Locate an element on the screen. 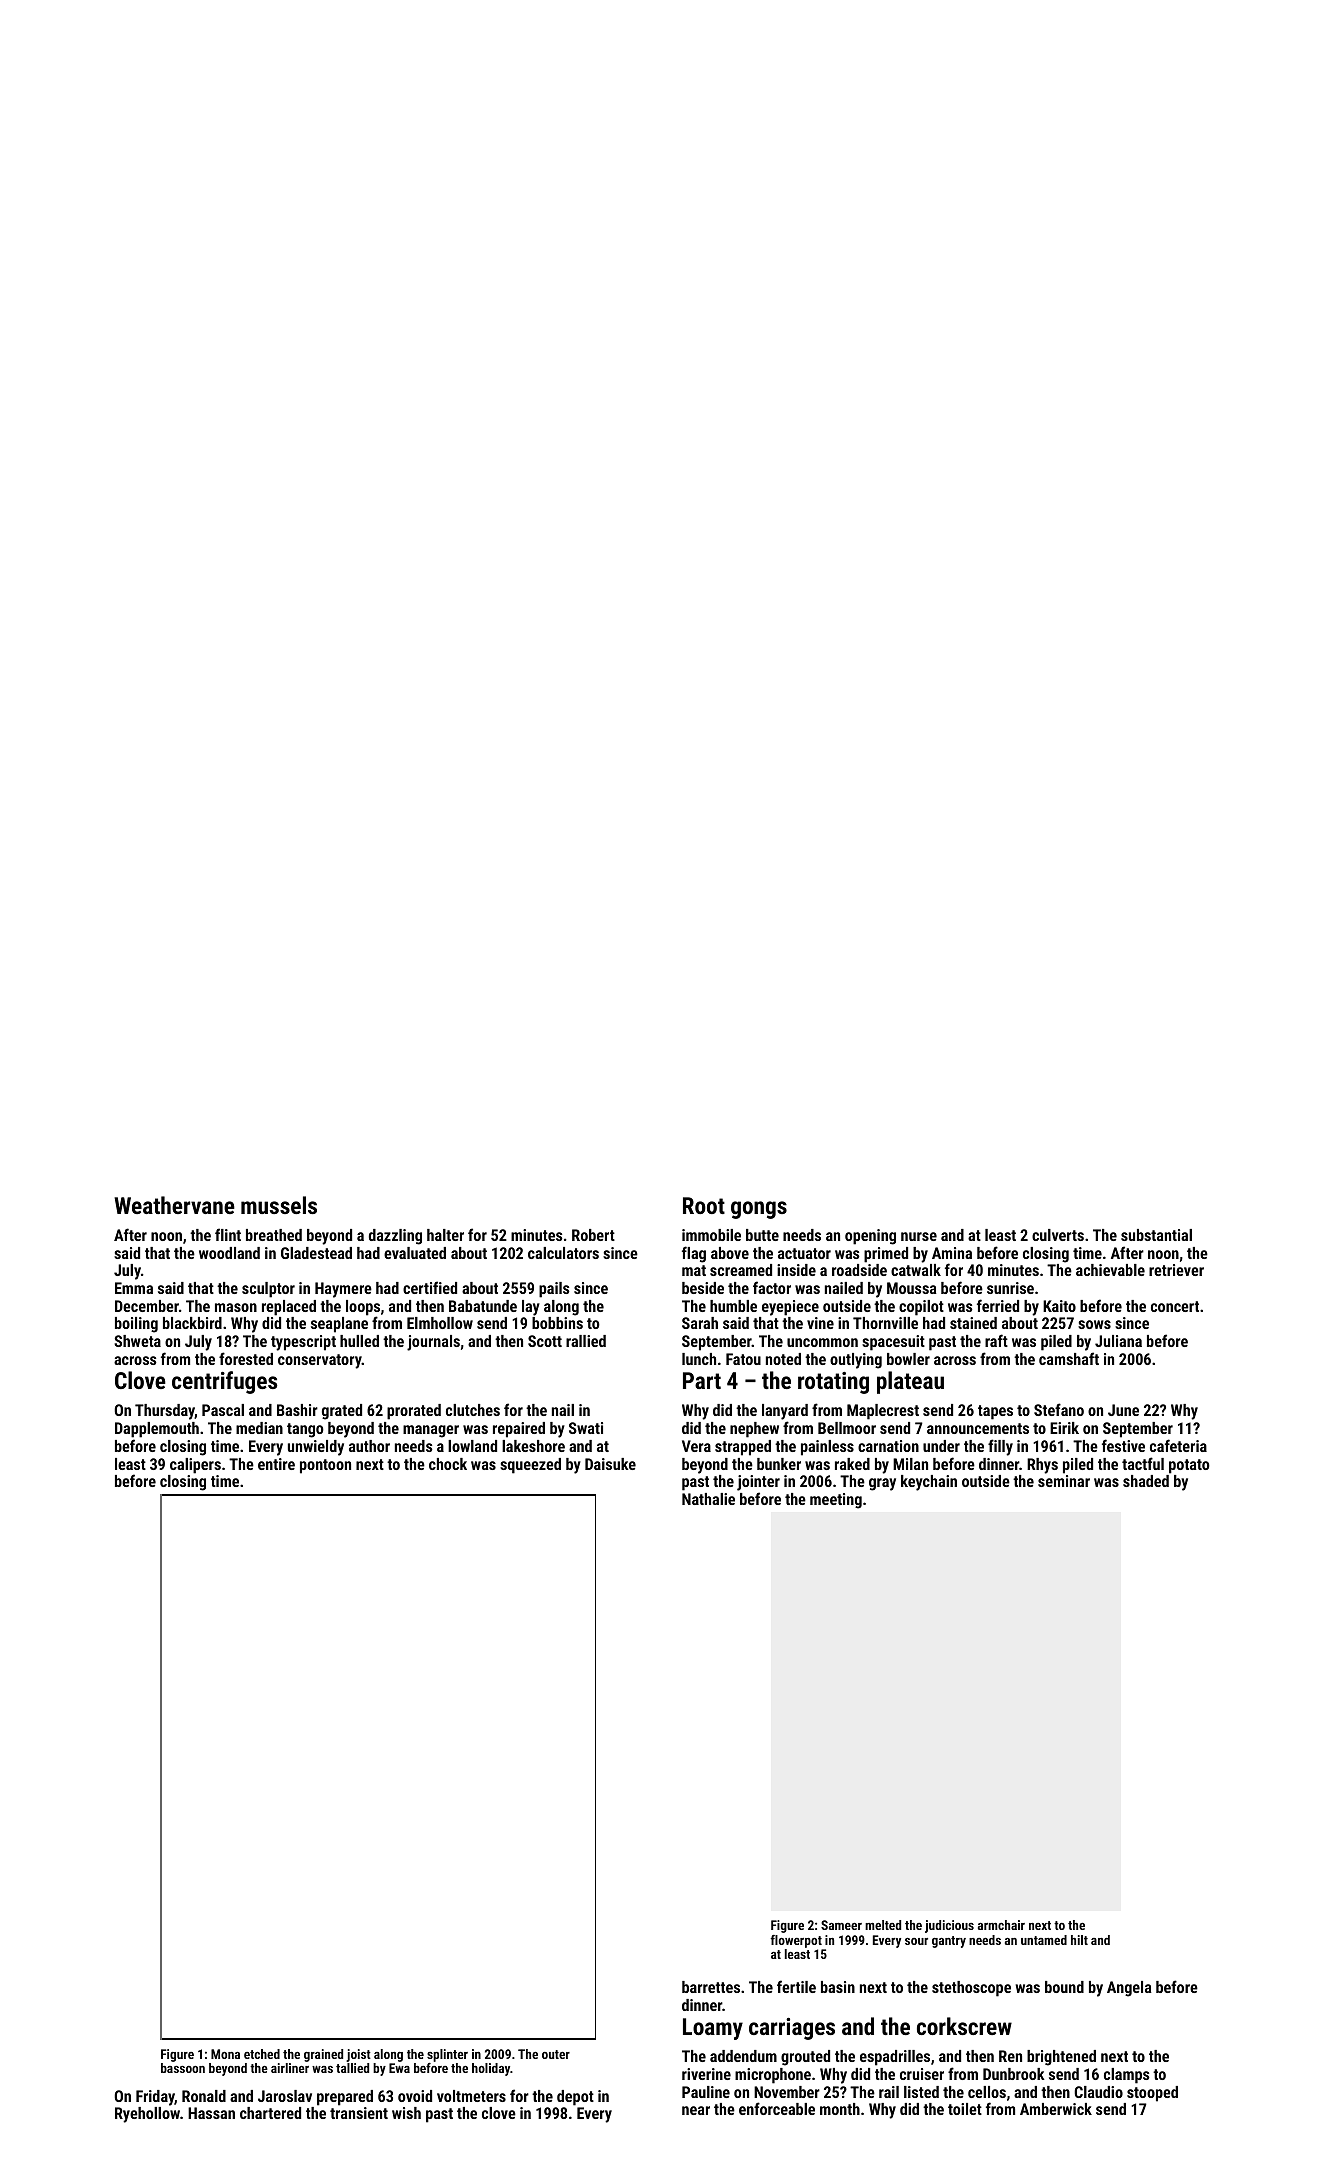 The width and height of the screenshot is (1324, 2181). sour is located at coordinates (916, 1941).
